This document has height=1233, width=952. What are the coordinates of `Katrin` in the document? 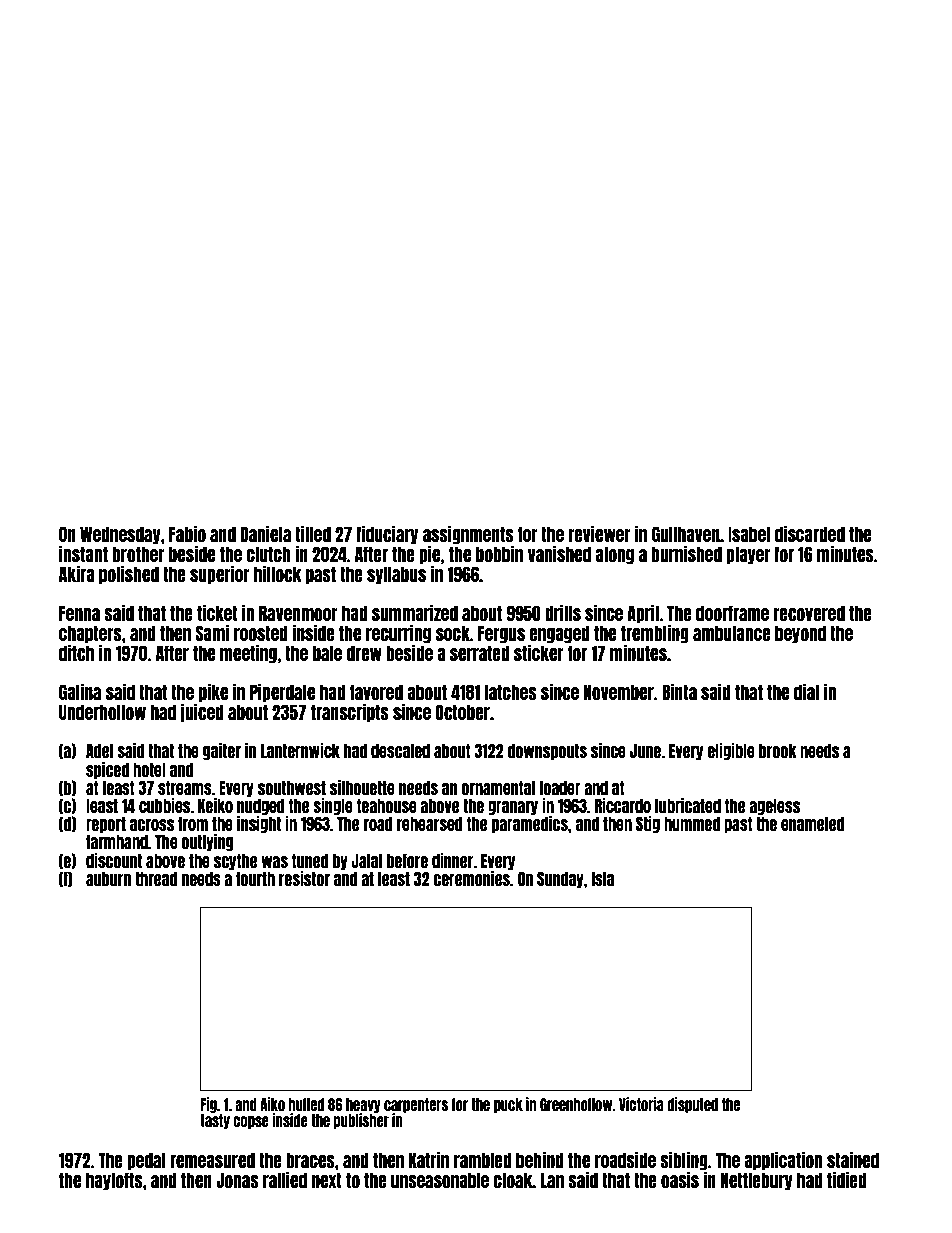 It's located at (429, 1159).
